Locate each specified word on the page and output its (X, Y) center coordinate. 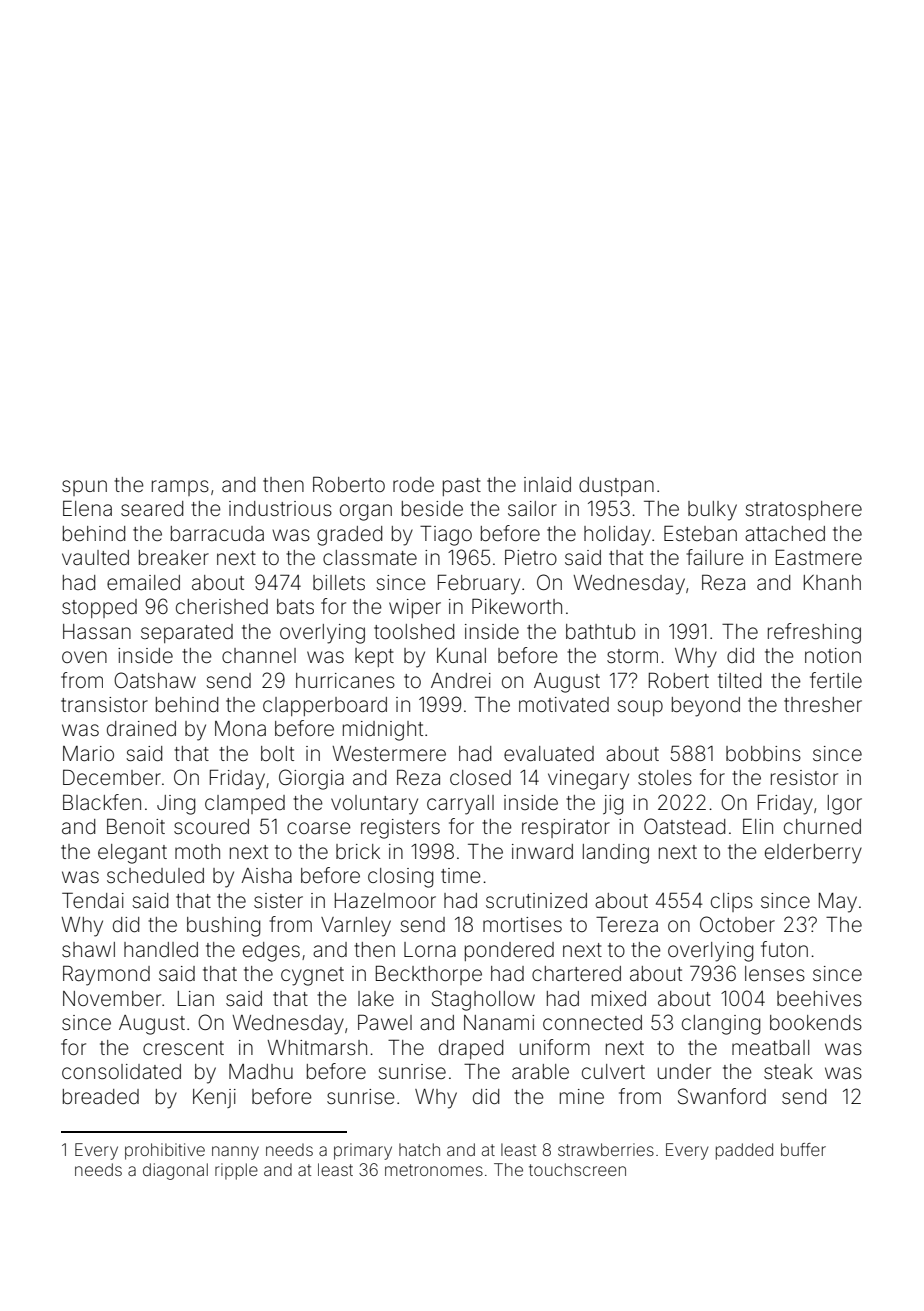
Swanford (722, 1096)
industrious (280, 509)
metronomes (434, 1170)
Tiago (446, 535)
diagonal (175, 1171)
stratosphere (804, 510)
